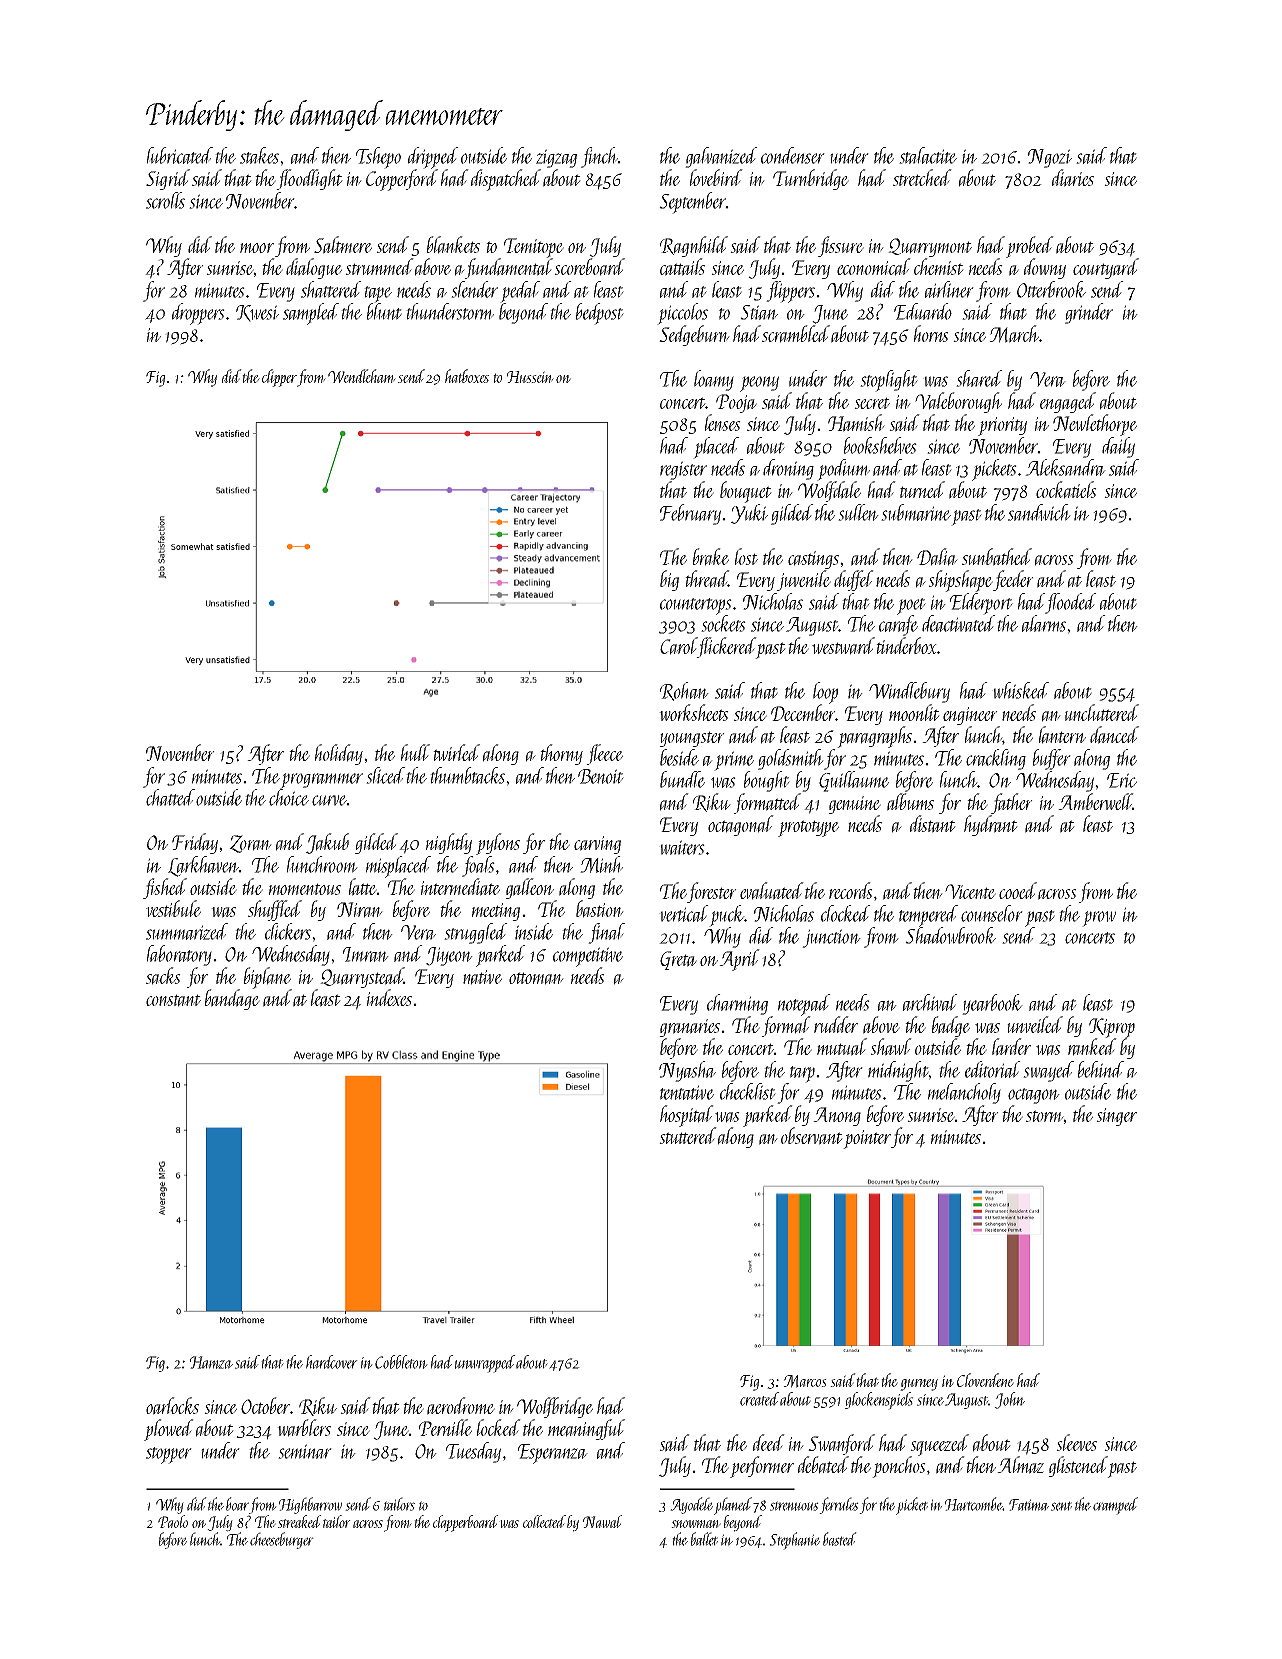 The height and width of the screenshot is (1659, 1282). What do you see at coordinates (910, 802) in the screenshot?
I see `albums` at bounding box center [910, 802].
